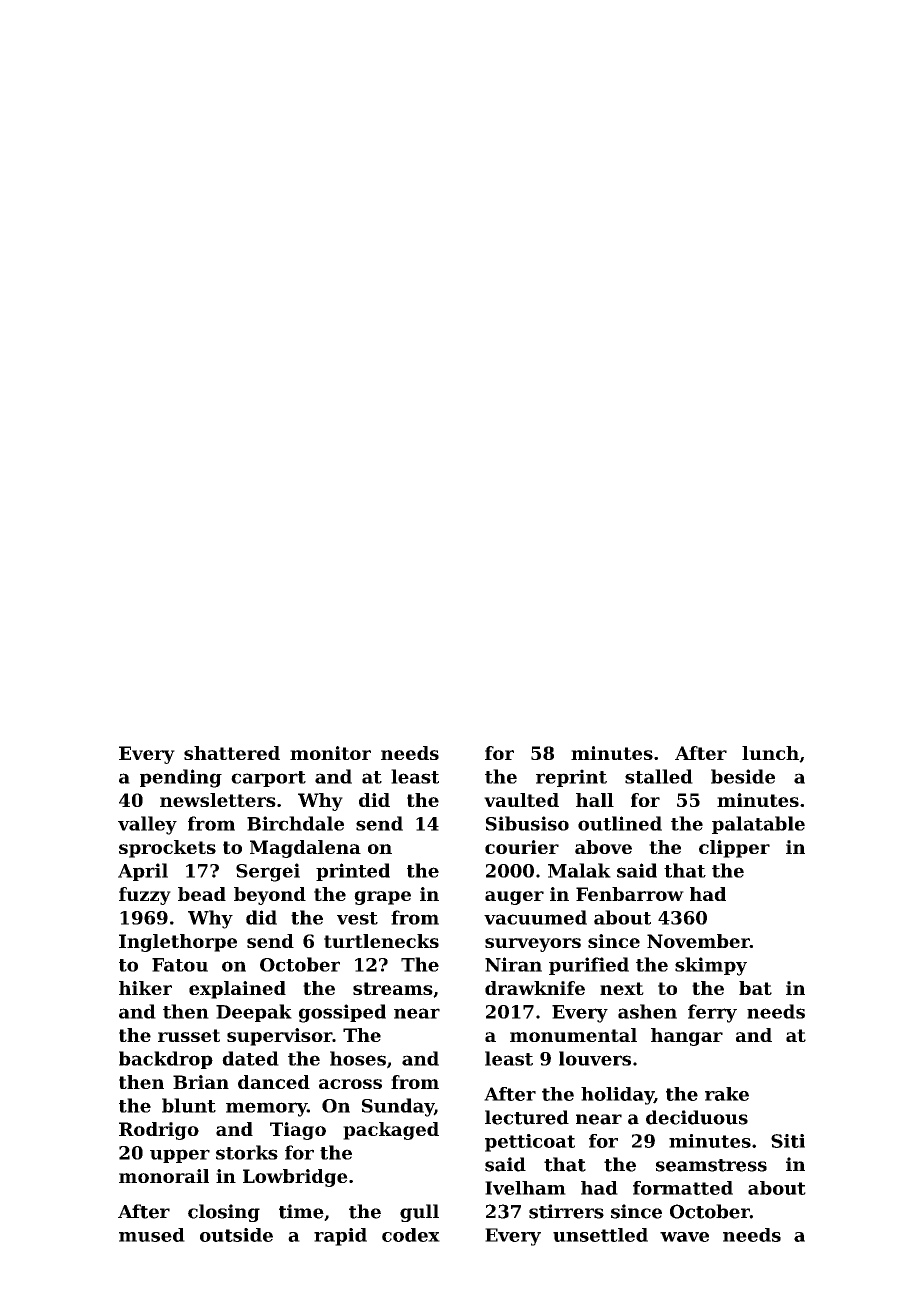  Describe the element at coordinates (514, 898) in the document. I see `auger` at that location.
